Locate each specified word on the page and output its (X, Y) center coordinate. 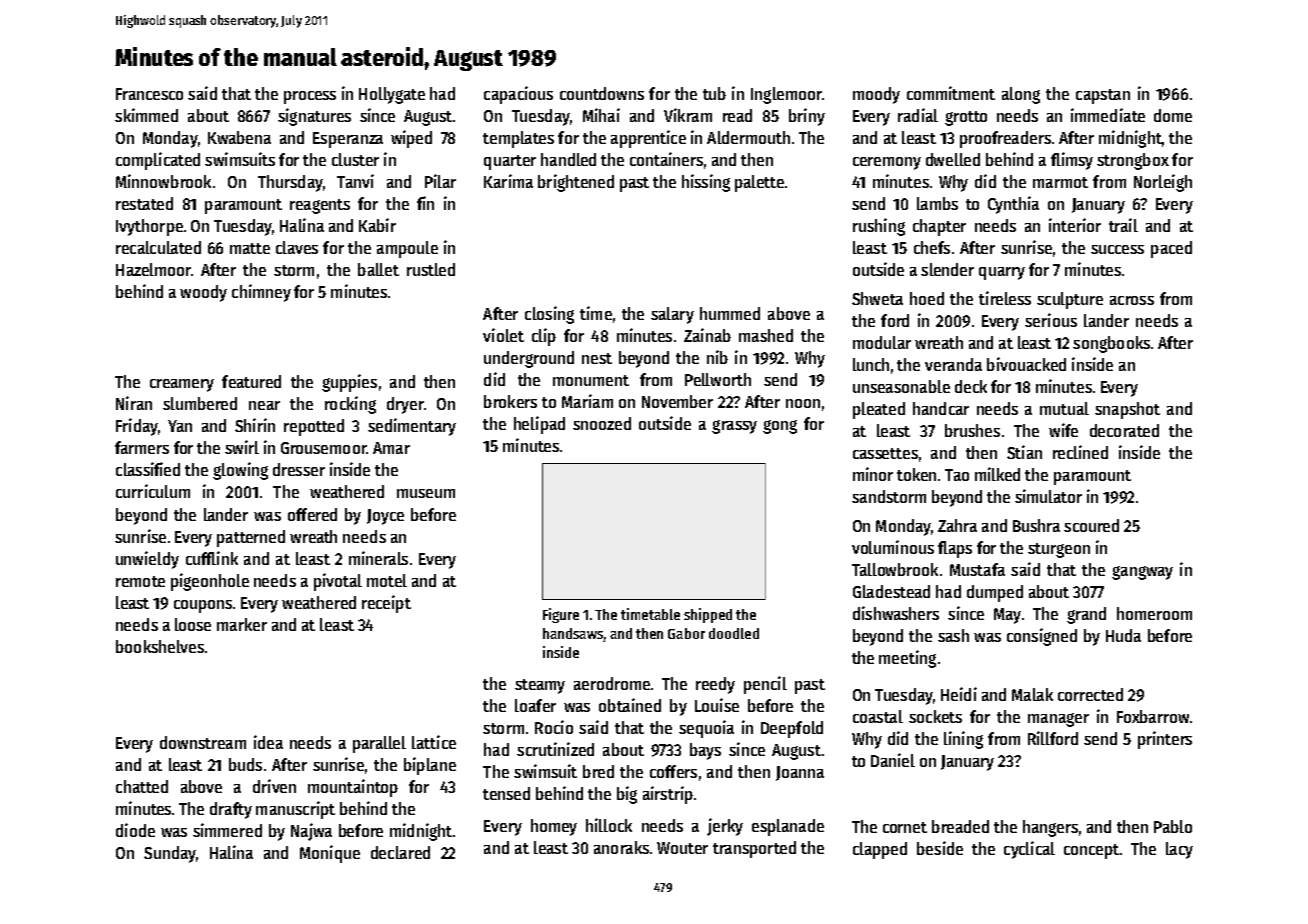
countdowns (602, 93)
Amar (391, 448)
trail (1123, 225)
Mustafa (977, 569)
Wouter (682, 848)
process (310, 97)
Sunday (170, 854)
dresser (299, 469)
